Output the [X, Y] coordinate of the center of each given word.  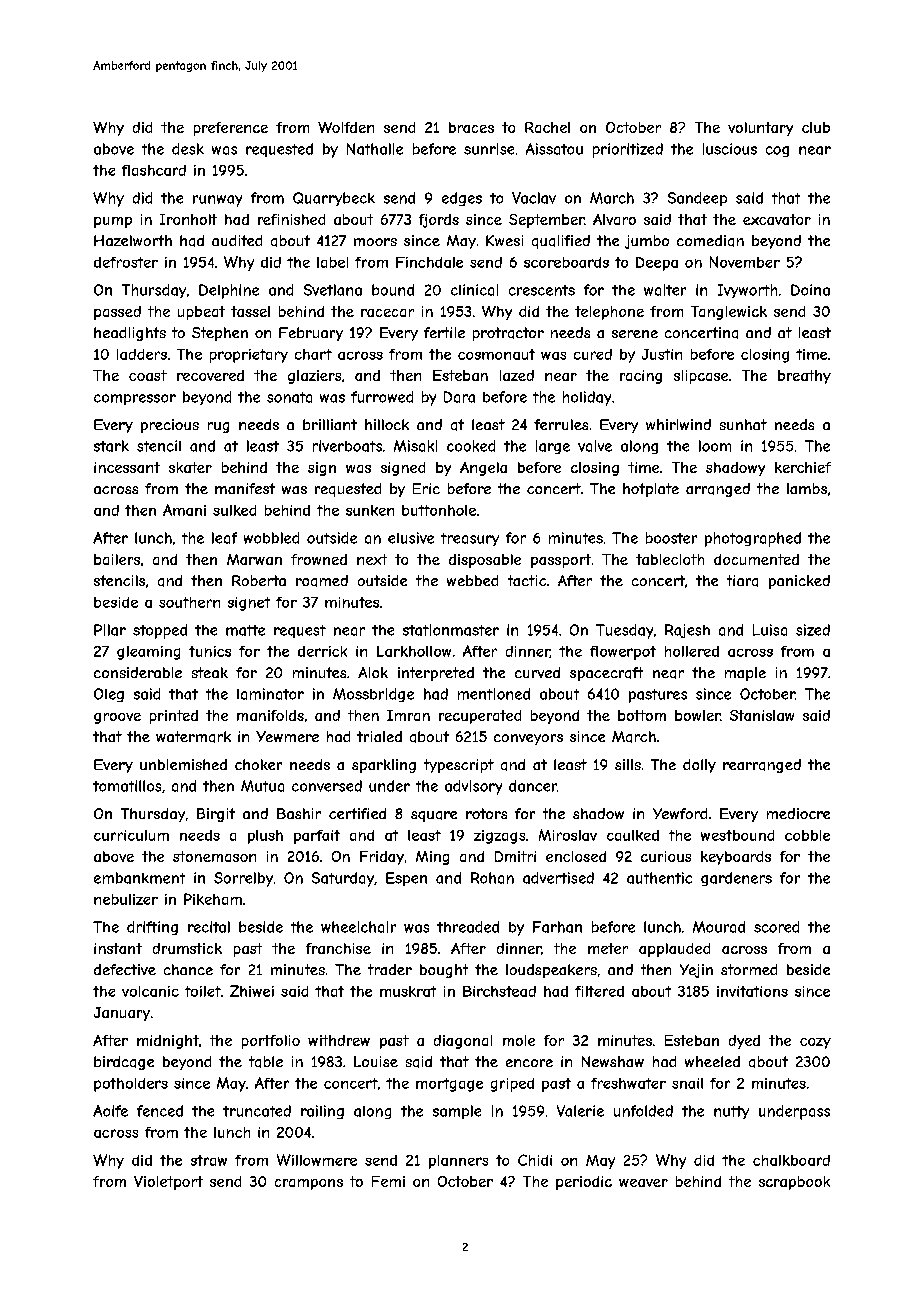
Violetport [168, 1183]
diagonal [463, 1042]
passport [561, 561]
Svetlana [333, 290]
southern [189, 602]
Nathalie [375, 149]
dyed [744, 1042]
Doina [810, 290]
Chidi [535, 1160]
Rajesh [687, 631]
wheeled [712, 1061]
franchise [338, 948]
